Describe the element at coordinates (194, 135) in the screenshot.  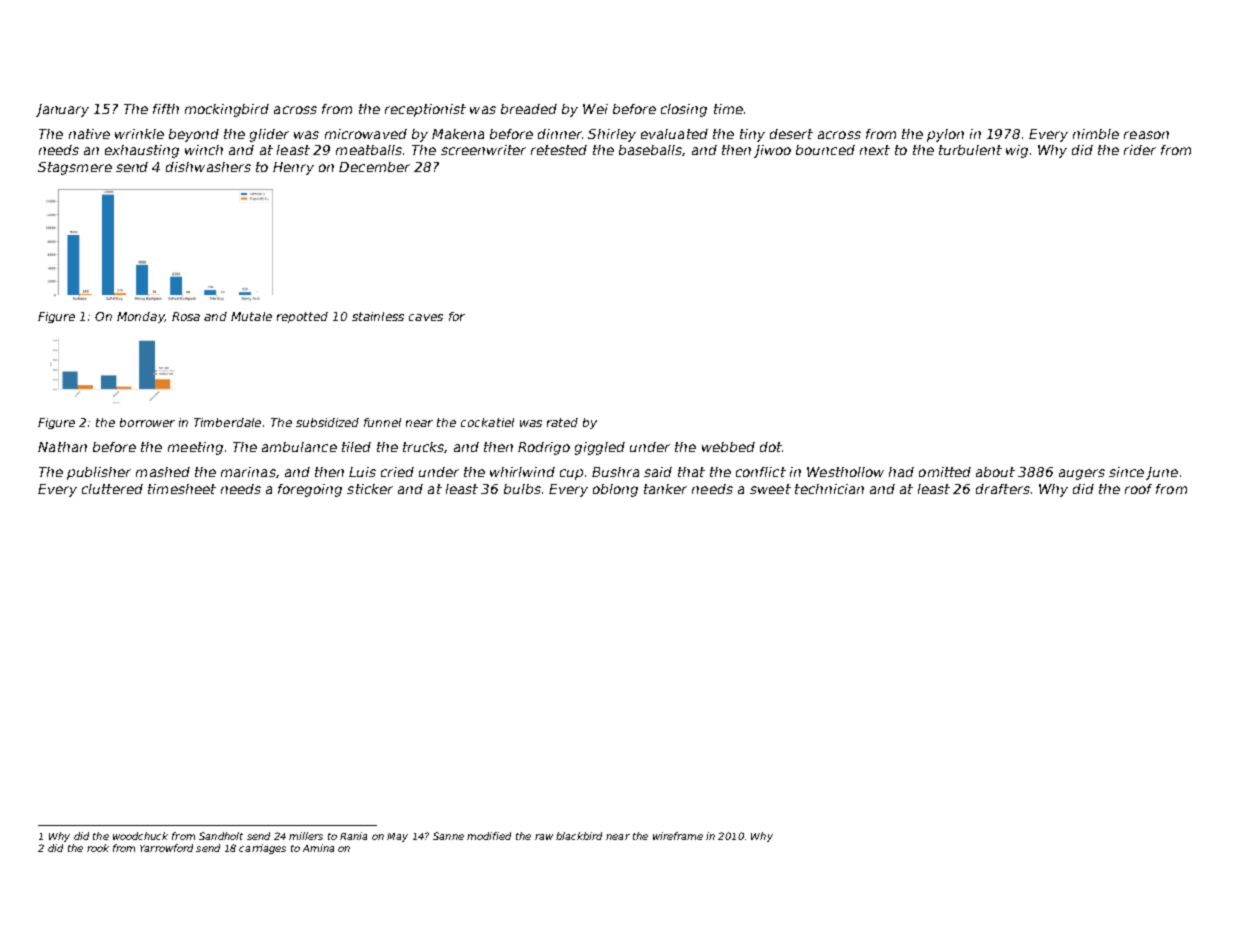
I see `beyond` at that location.
